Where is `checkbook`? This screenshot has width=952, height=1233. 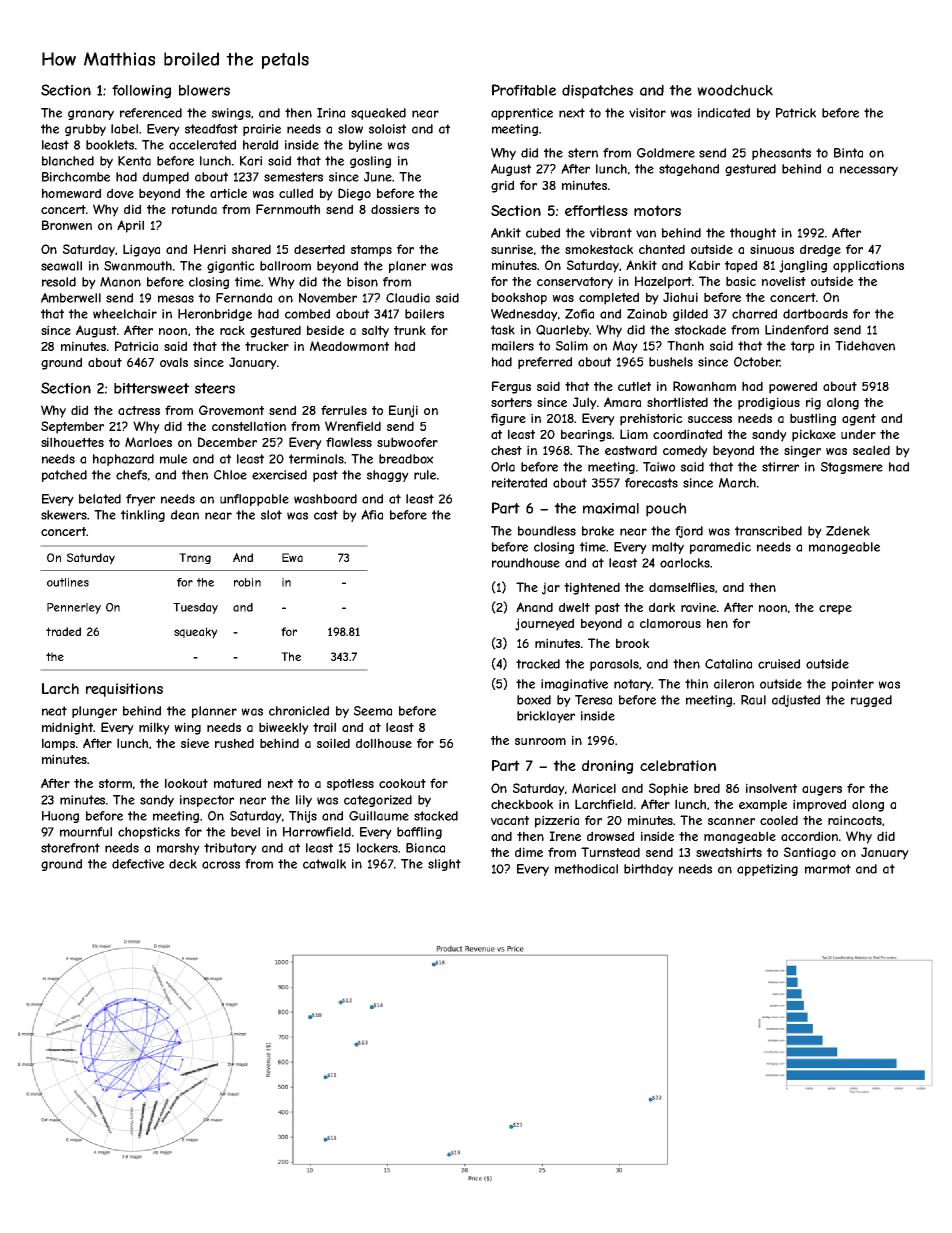
checkbook is located at coordinates (522, 804).
